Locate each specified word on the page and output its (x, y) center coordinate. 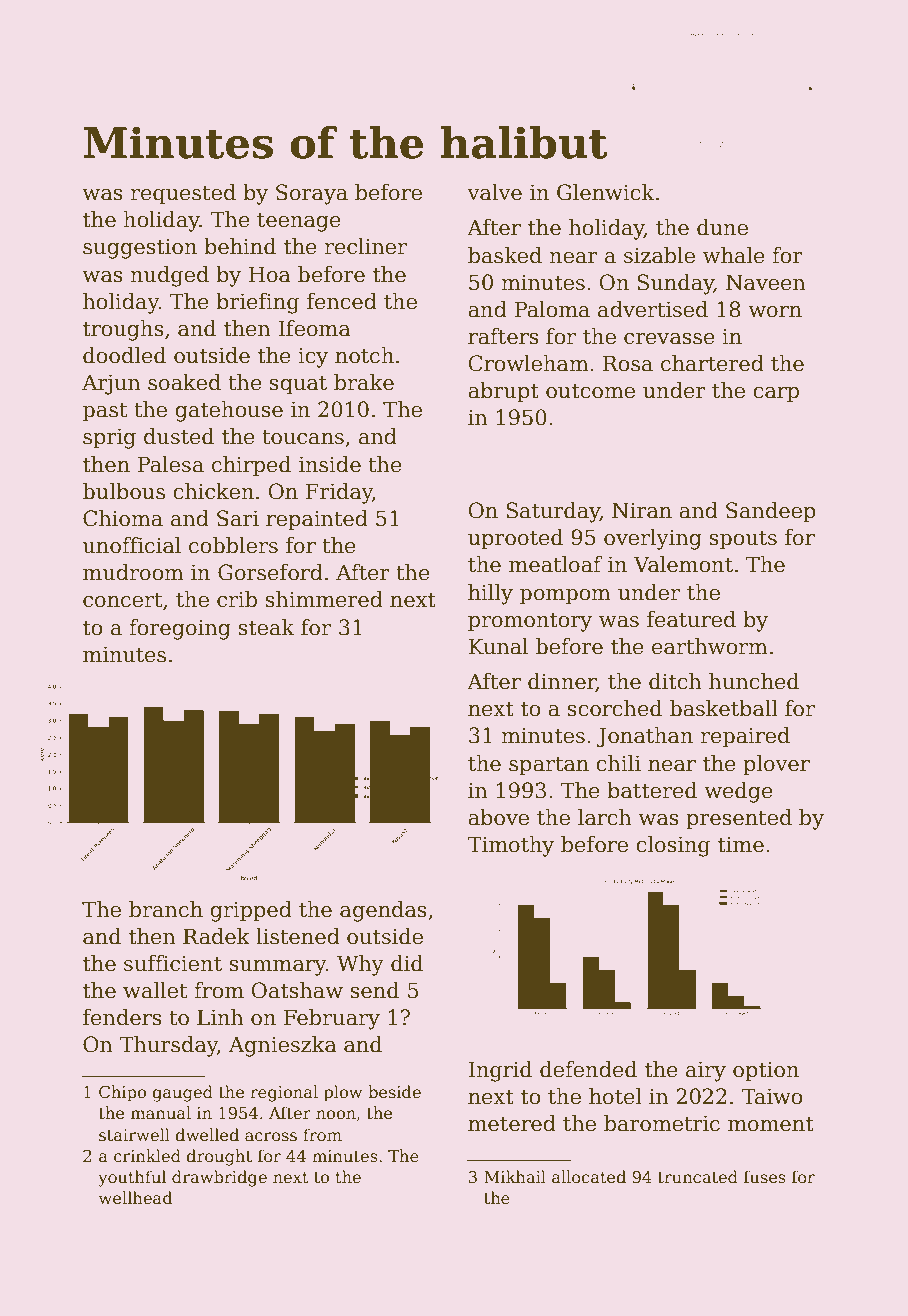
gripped (251, 911)
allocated (589, 1177)
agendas (383, 911)
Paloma (552, 309)
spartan (549, 766)
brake (364, 382)
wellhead (136, 1198)
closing (673, 846)
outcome (590, 391)
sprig (109, 438)
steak (266, 627)
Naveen (766, 282)
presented (739, 819)
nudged (169, 276)
